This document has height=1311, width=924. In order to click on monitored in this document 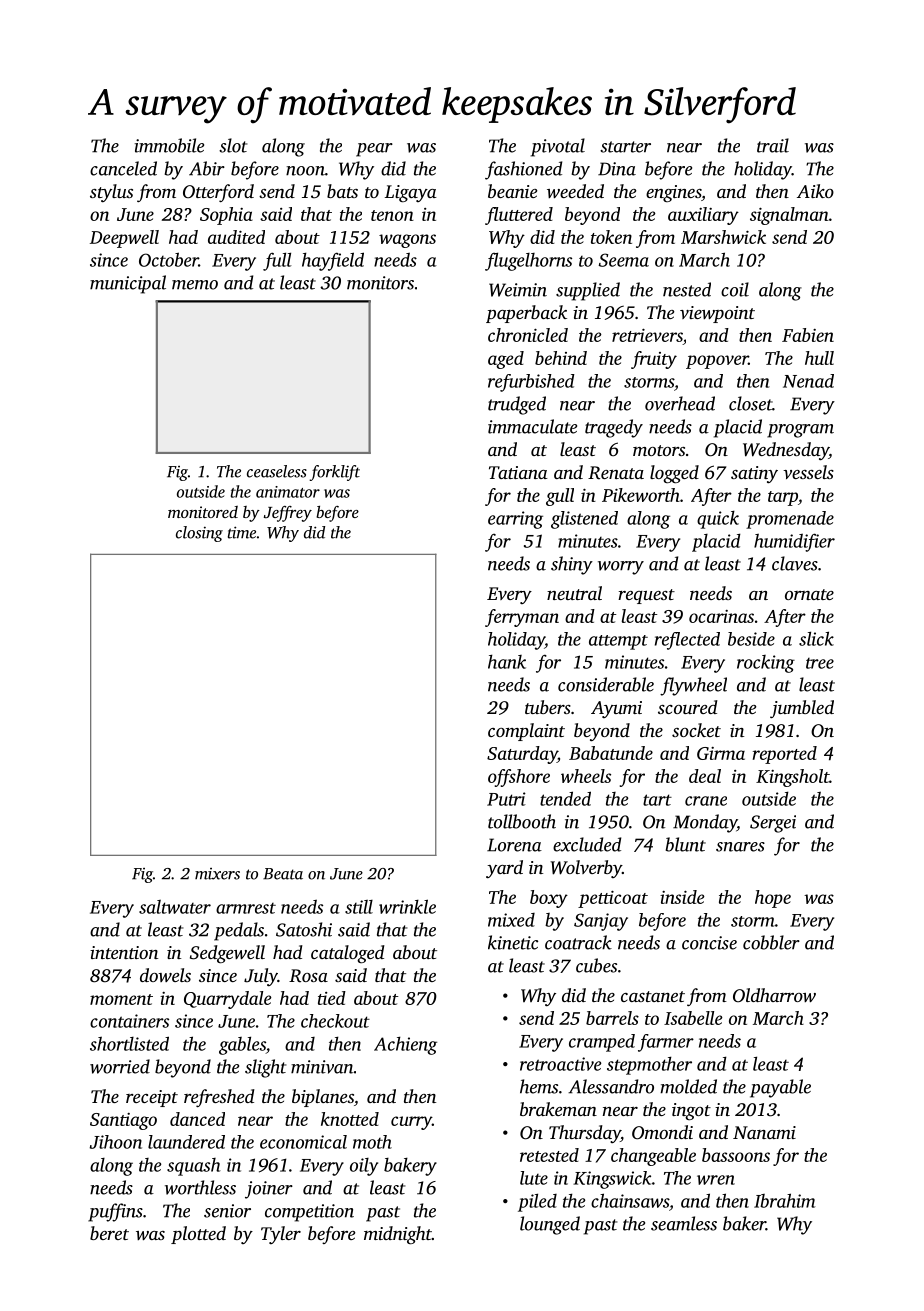, I will do `click(203, 512)`.
